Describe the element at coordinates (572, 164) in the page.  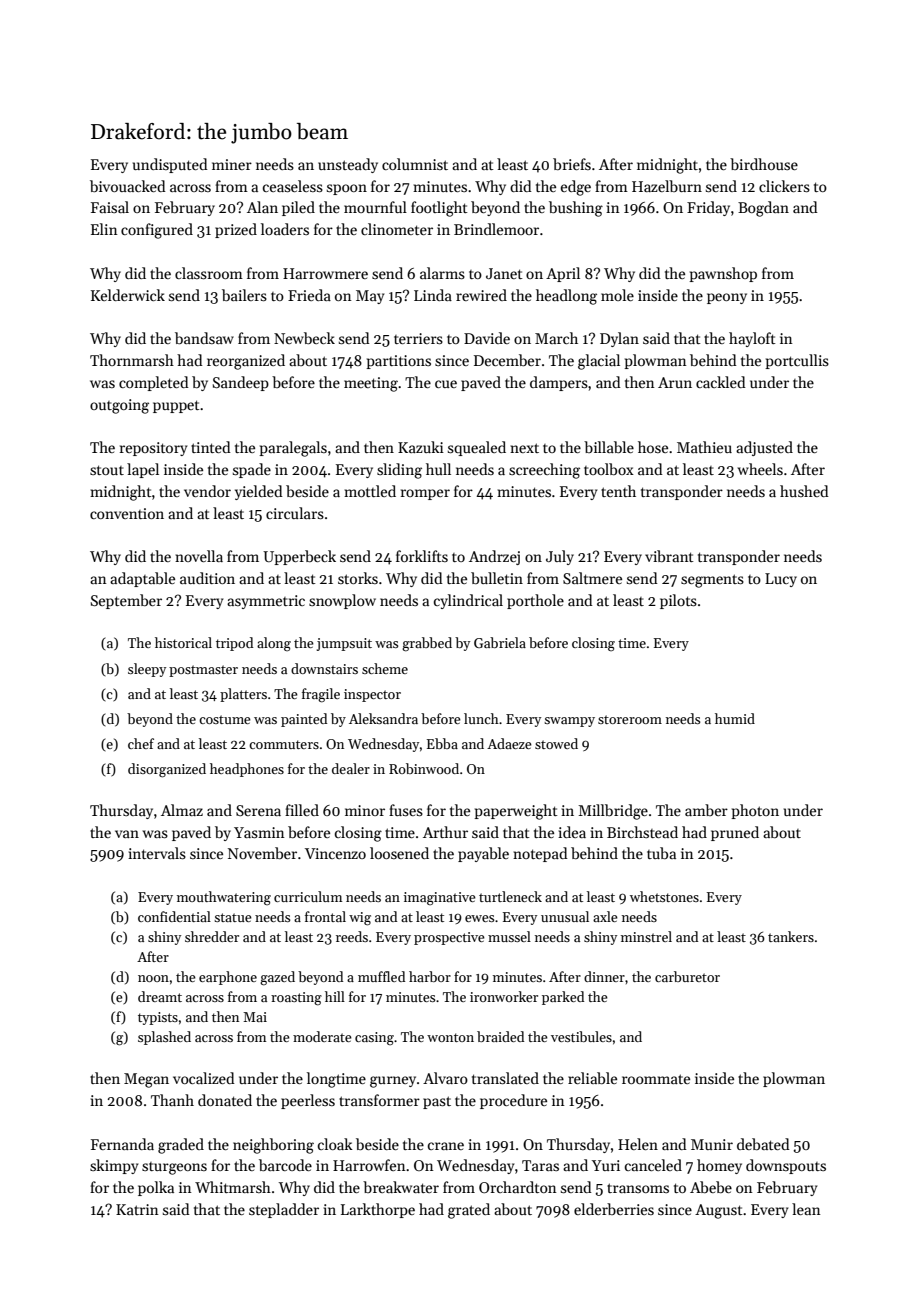
I see `briefs` at that location.
